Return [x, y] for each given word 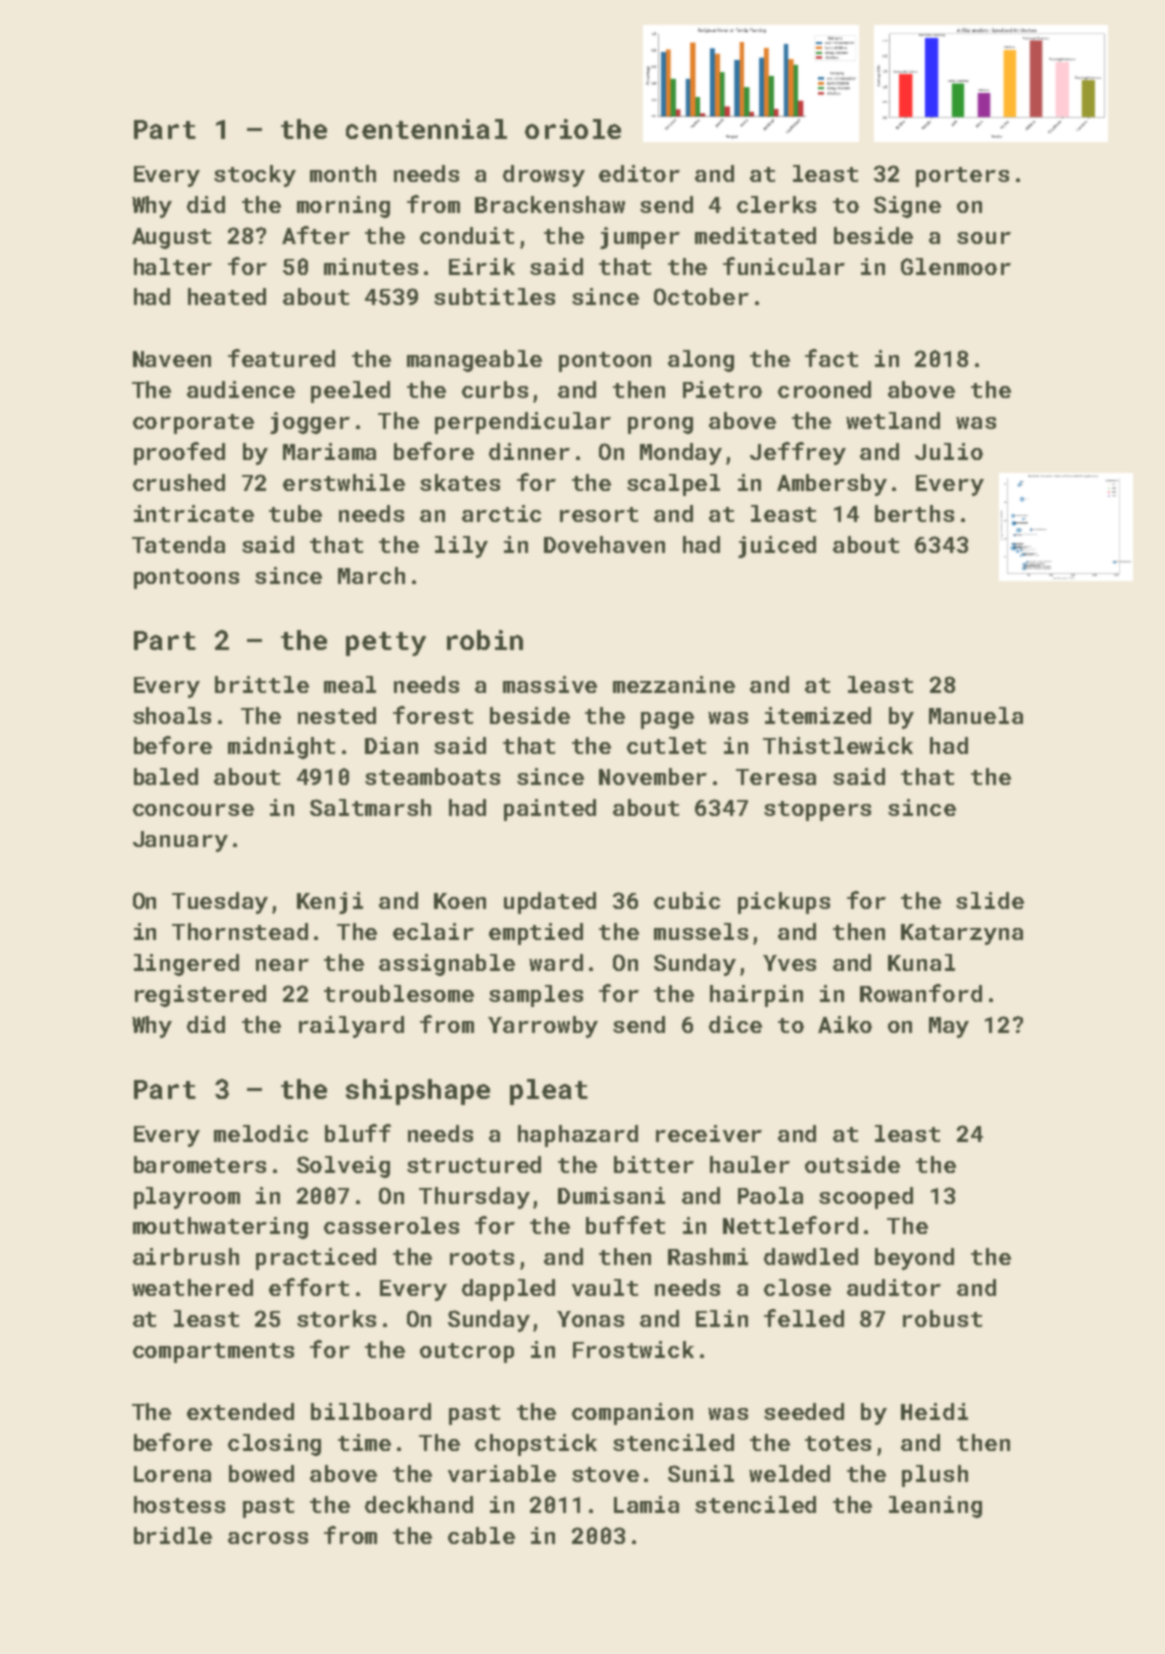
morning [343, 207]
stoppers [817, 811]
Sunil [701, 1473]
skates [460, 482]
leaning [935, 1507]
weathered [192, 1287]
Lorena [172, 1474]
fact [831, 358]
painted [550, 810]
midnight [281, 748]
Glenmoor [956, 266]
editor [639, 173]
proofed [179, 453]
